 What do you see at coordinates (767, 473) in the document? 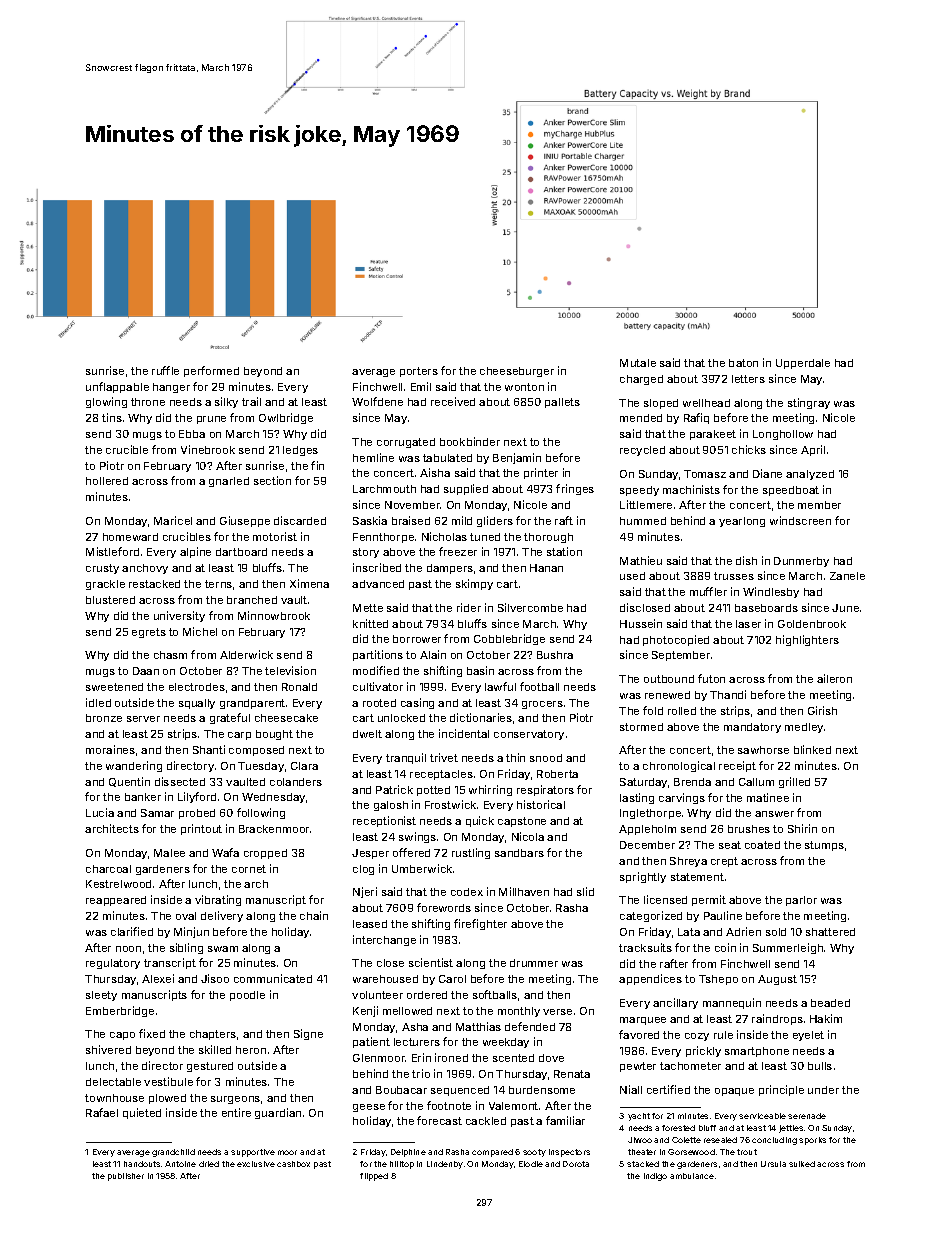
I see `Diane` at bounding box center [767, 473].
